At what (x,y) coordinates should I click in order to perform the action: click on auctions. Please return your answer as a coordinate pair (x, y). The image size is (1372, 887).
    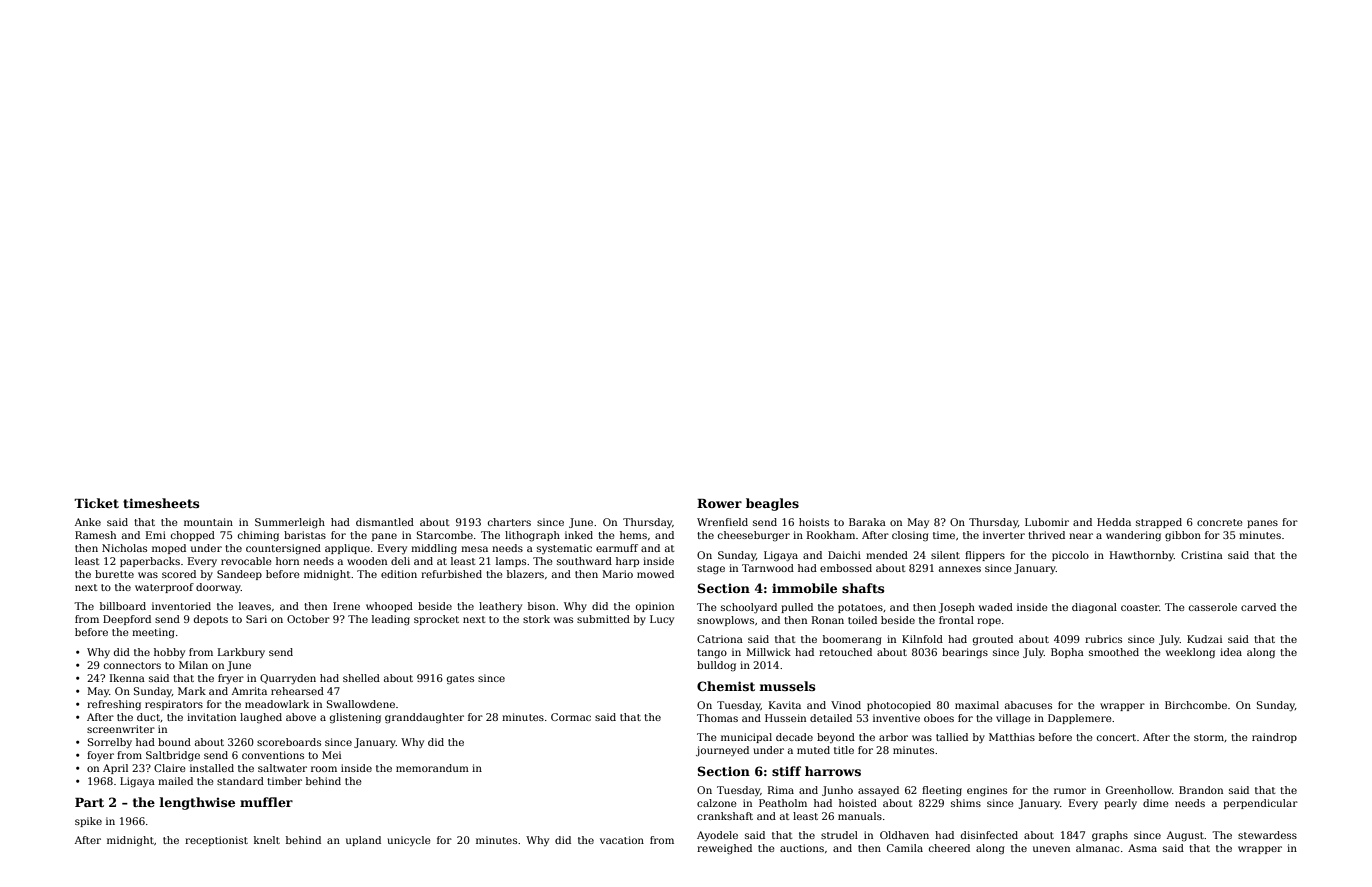
    Looking at the image, I should click on (802, 848).
